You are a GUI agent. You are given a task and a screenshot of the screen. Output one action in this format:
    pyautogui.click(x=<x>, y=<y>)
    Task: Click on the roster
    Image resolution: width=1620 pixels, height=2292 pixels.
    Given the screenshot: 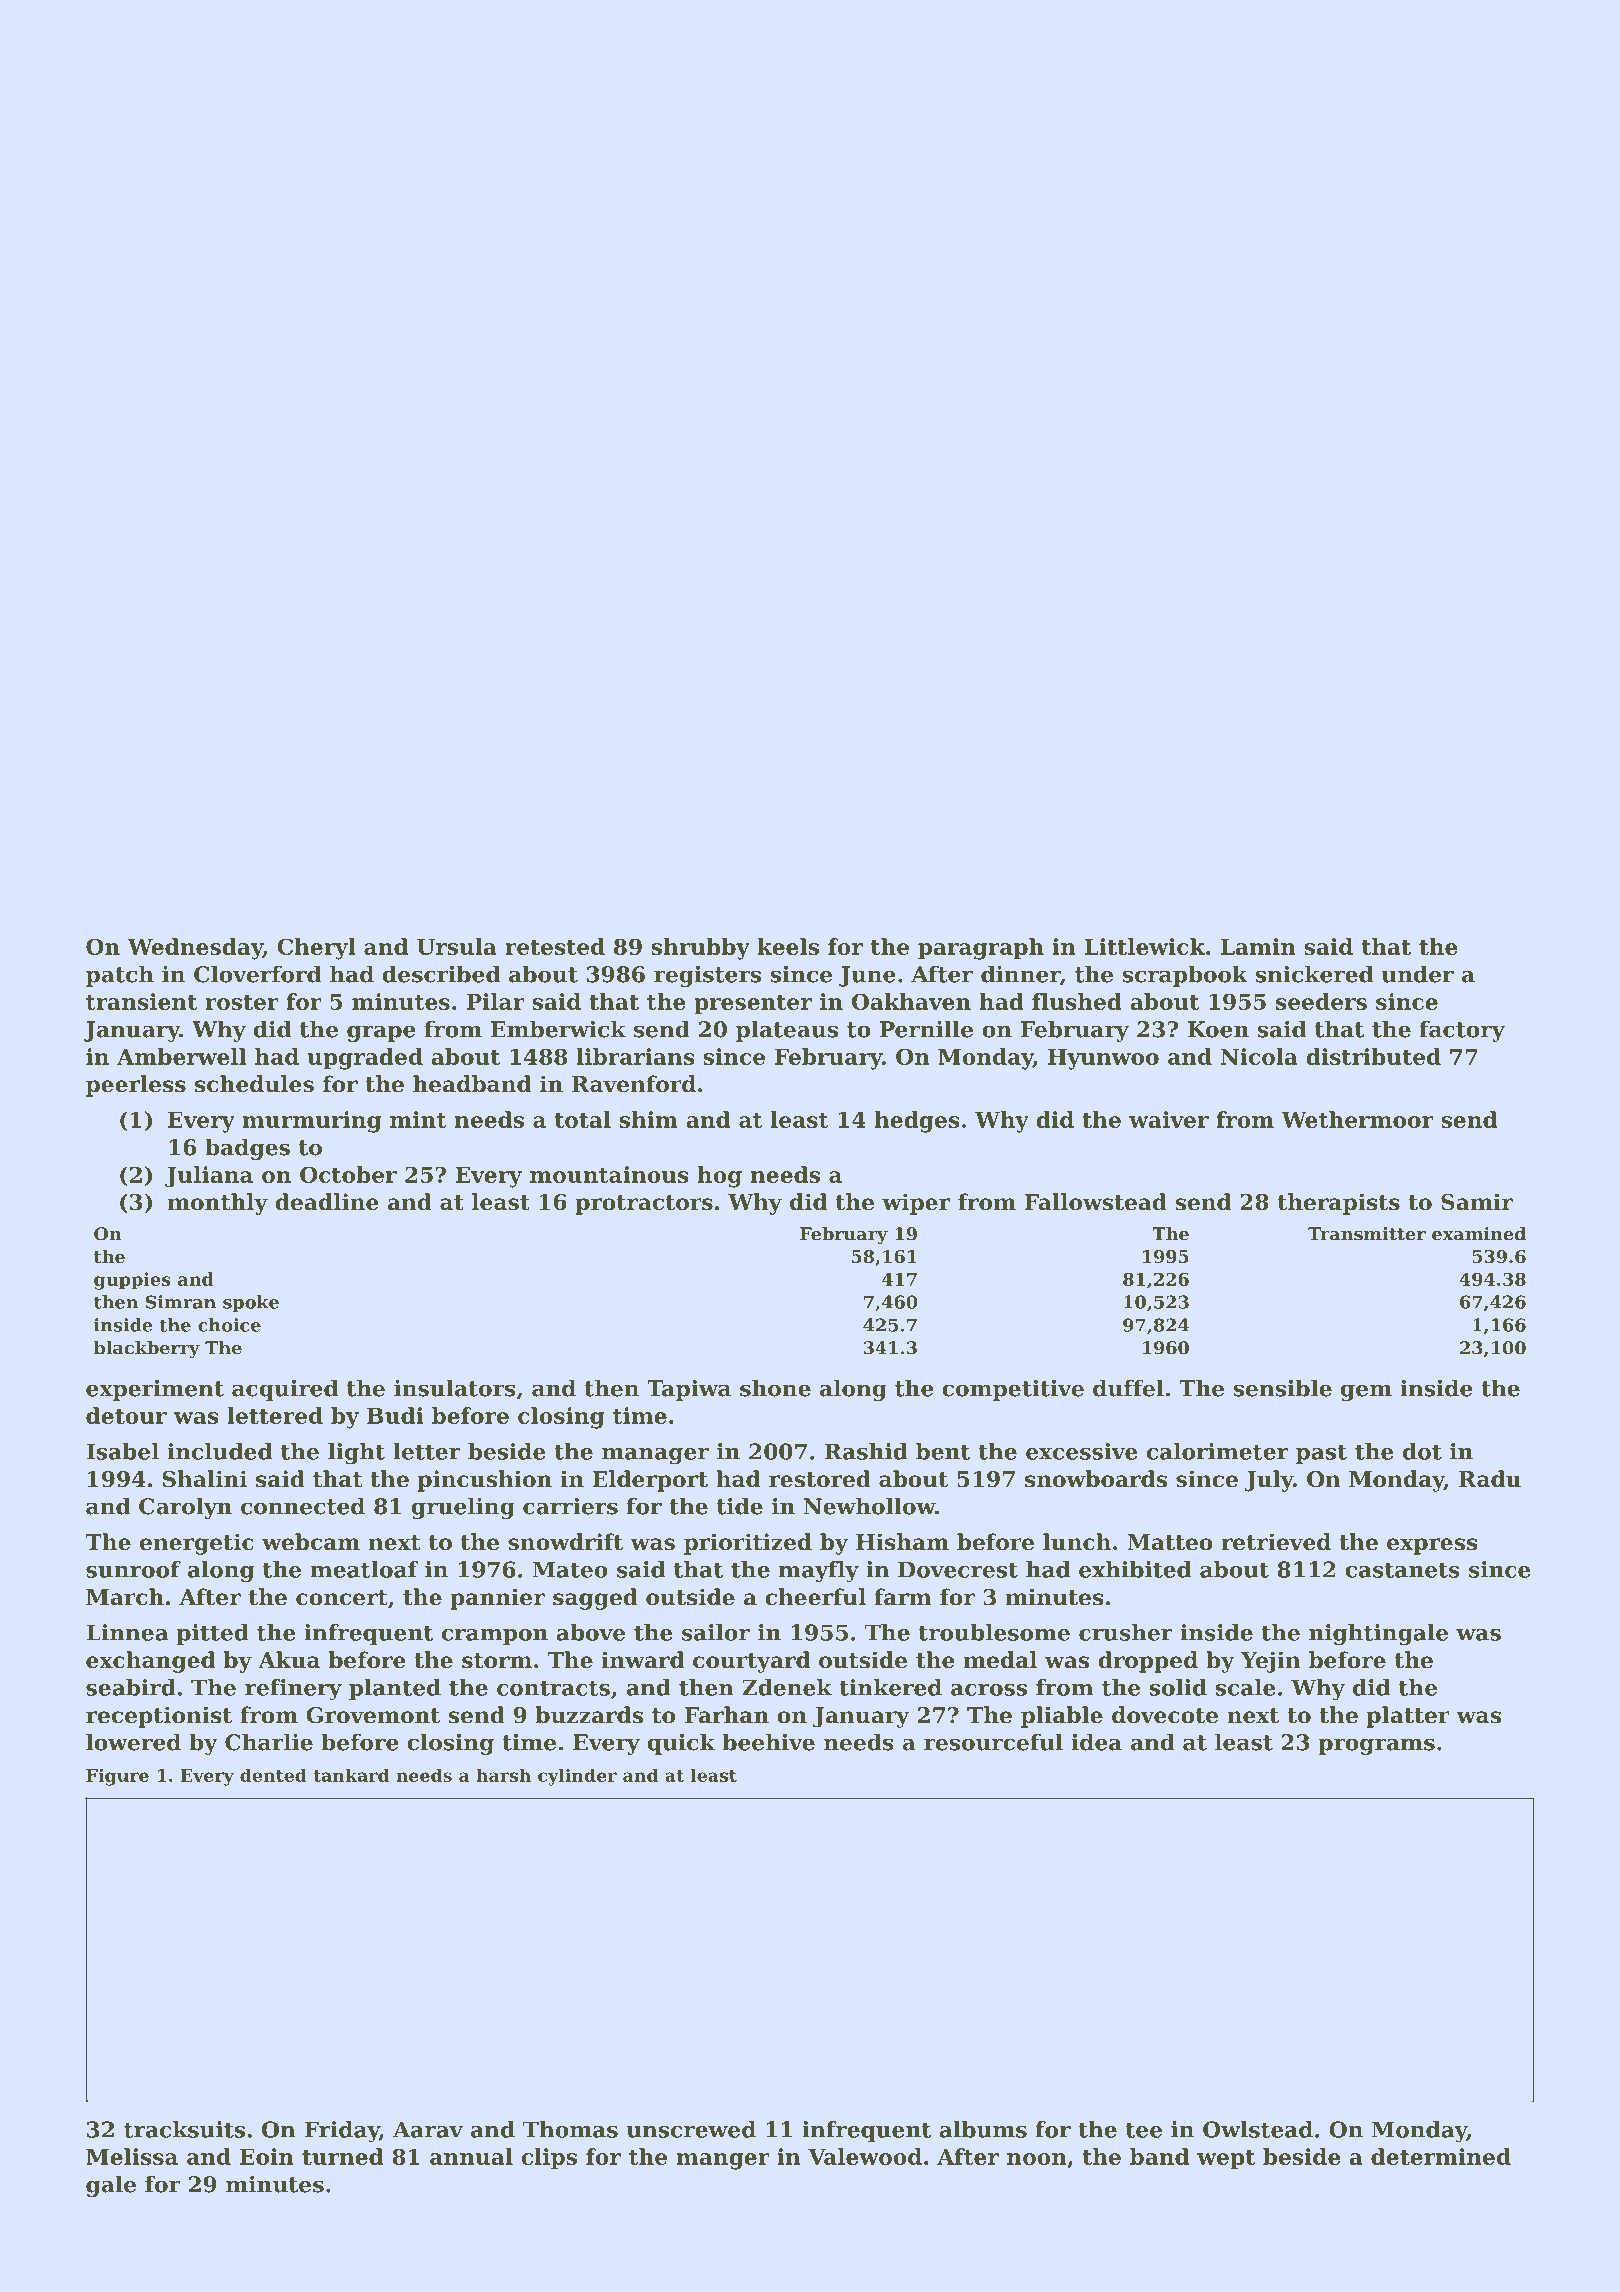 What is the action you would take?
    pyautogui.click(x=242, y=1002)
